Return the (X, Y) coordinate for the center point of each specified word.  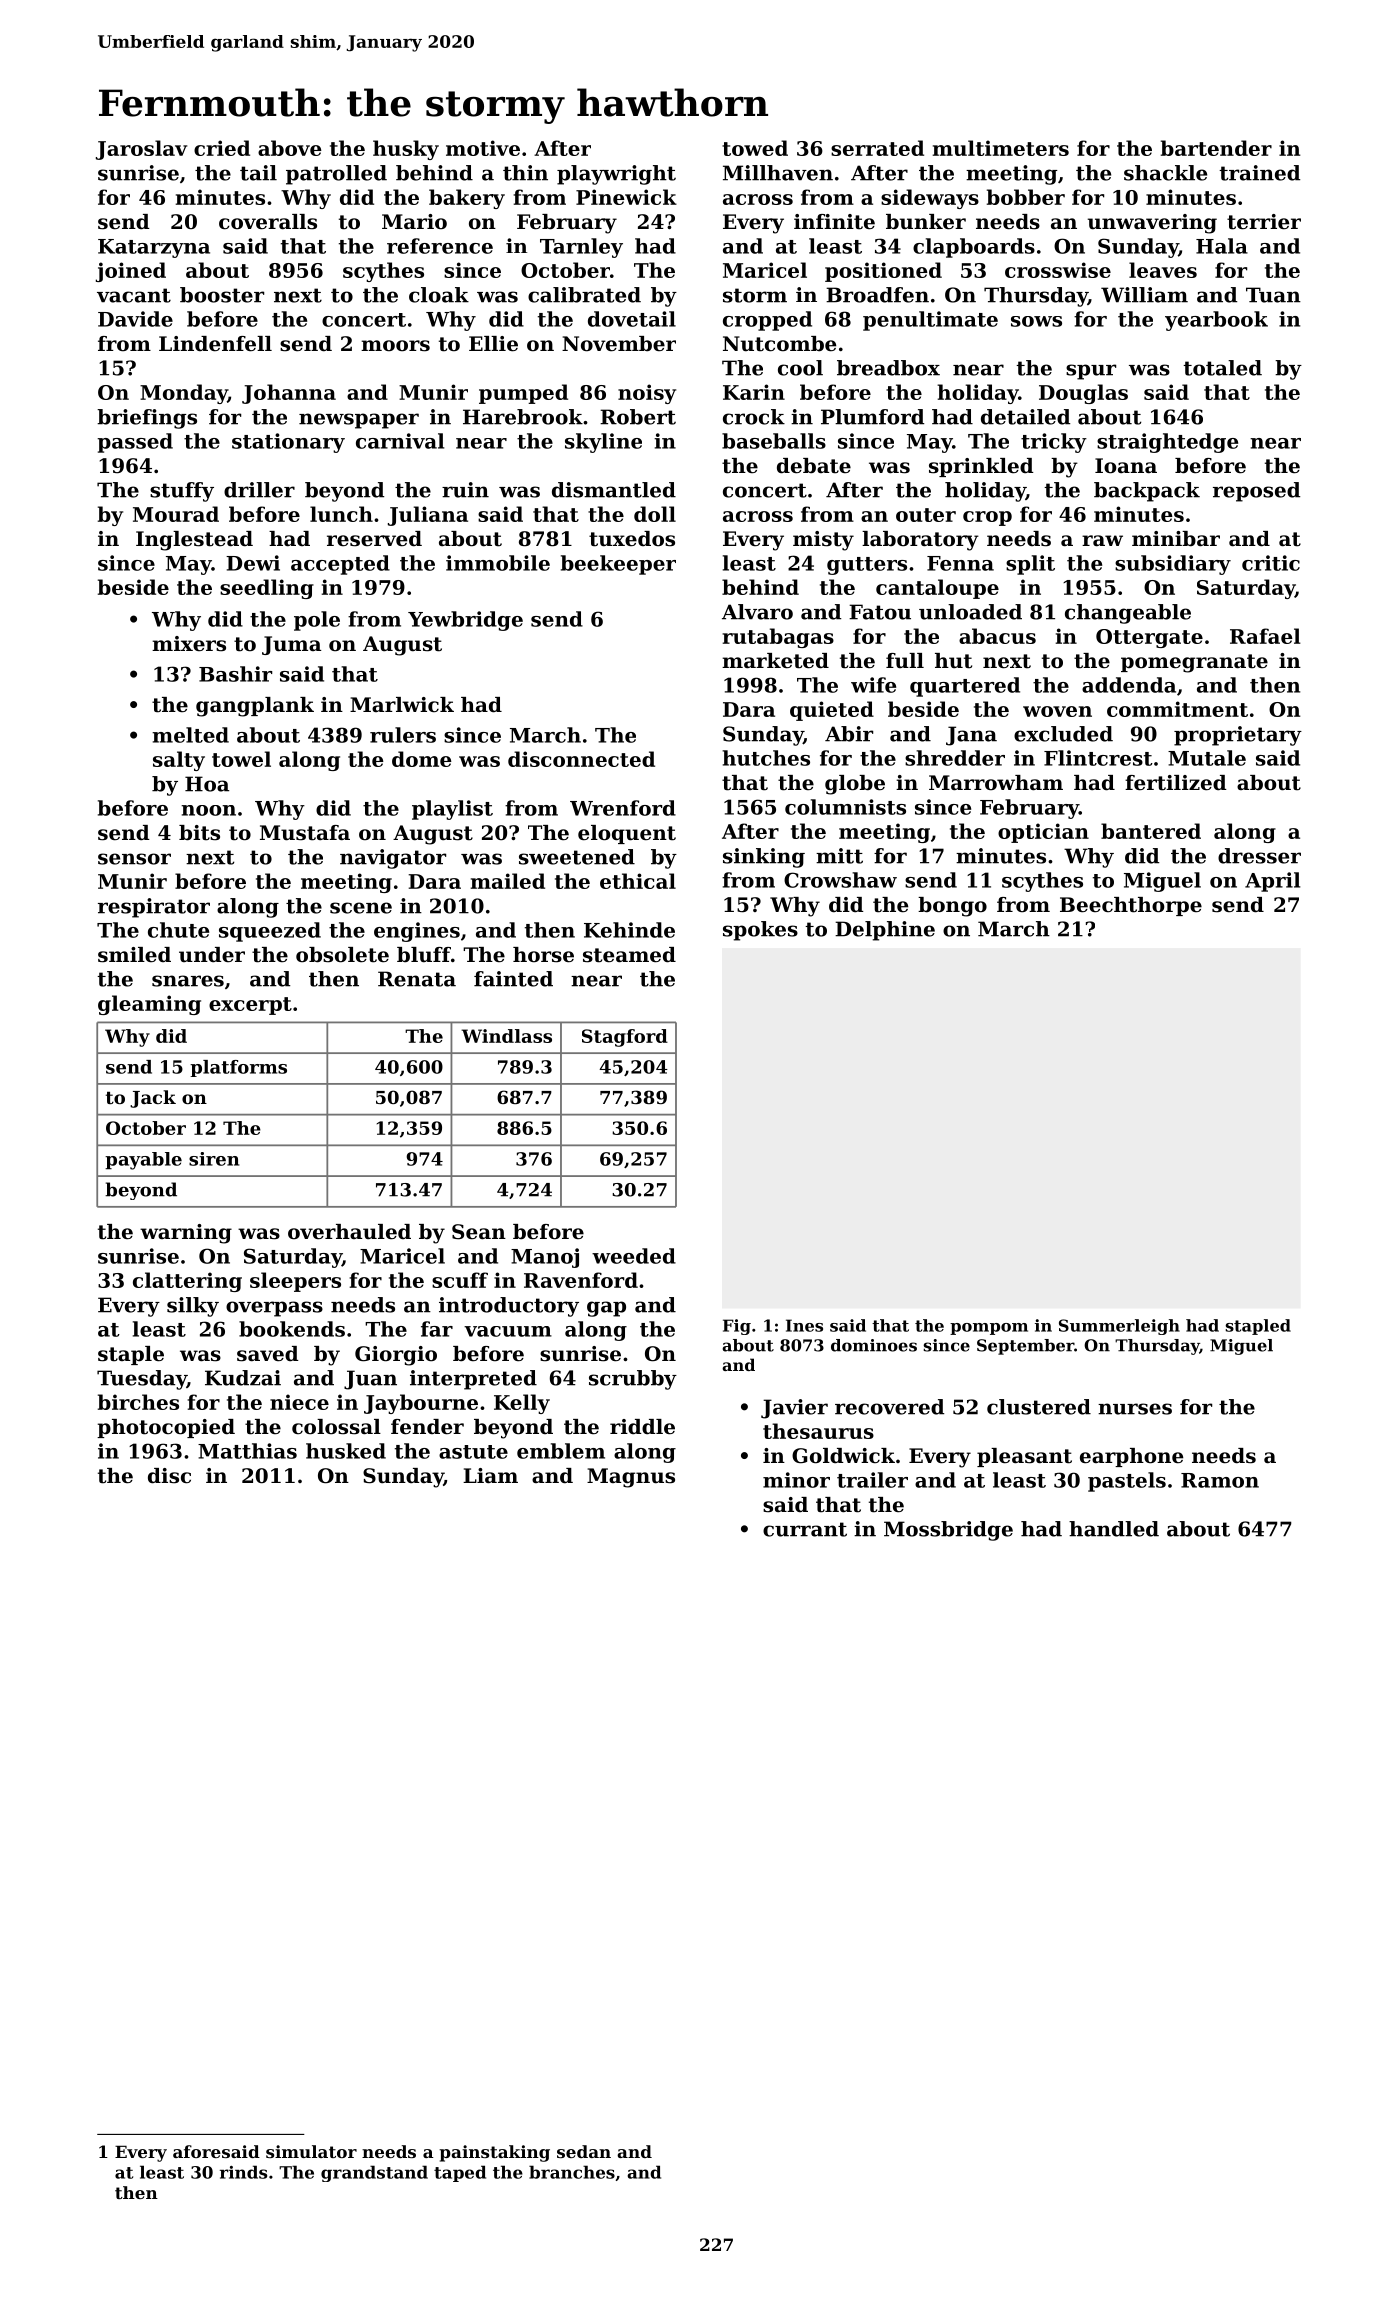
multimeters (1001, 148)
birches (138, 1402)
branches (572, 2172)
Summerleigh (1119, 1327)
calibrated (584, 295)
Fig (737, 1327)
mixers (189, 644)
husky (406, 150)
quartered (965, 687)
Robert (638, 417)
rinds (243, 2172)
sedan (584, 2151)
